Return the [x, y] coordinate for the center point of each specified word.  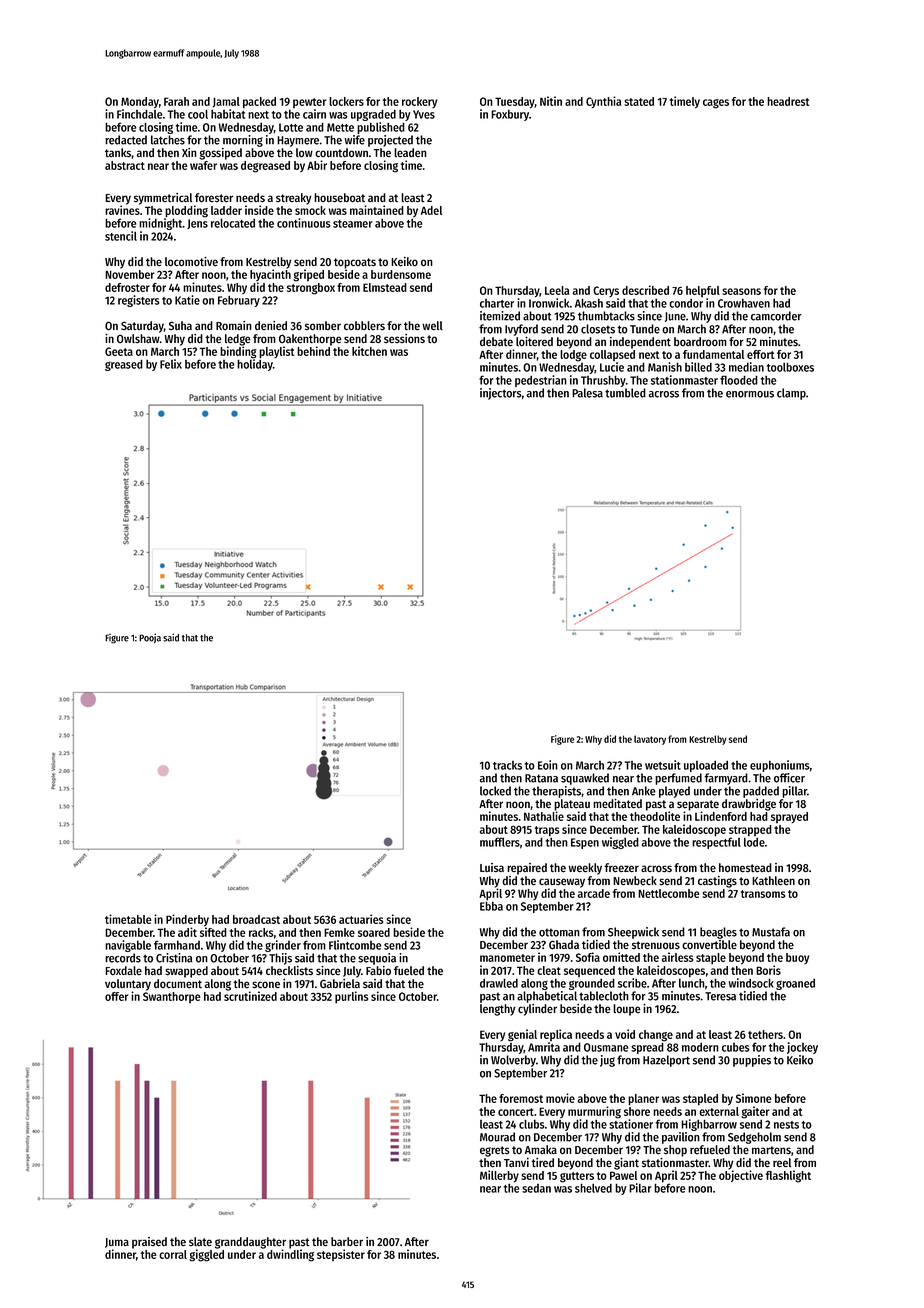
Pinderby [187, 920]
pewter [309, 103]
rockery [419, 102]
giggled [206, 1255]
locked [495, 791]
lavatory [650, 740]
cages [716, 104]
